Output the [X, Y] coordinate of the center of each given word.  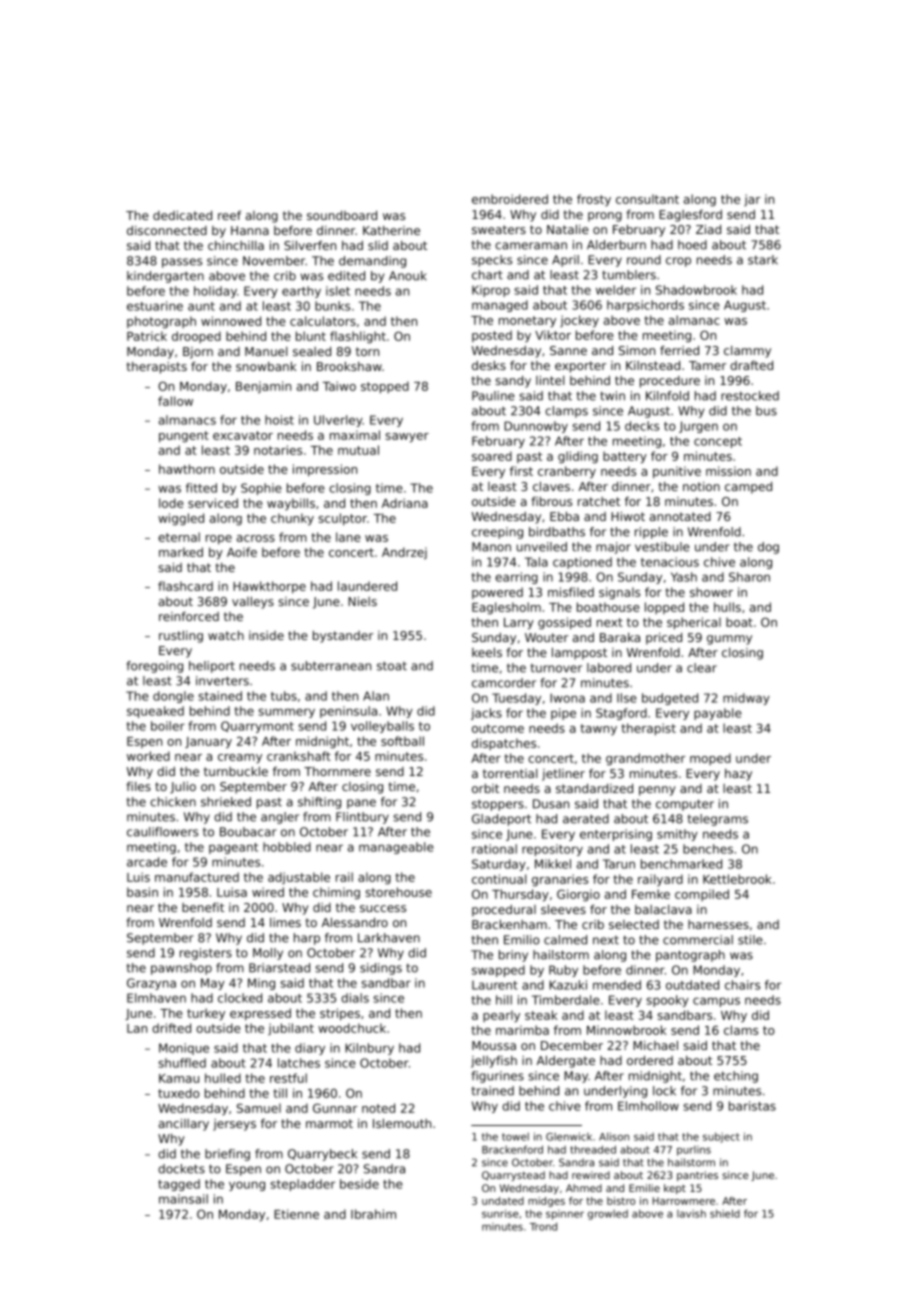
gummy [729, 640]
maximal [355, 435]
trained [493, 1091]
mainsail [183, 1199]
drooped [196, 337]
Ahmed [584, 1188]
